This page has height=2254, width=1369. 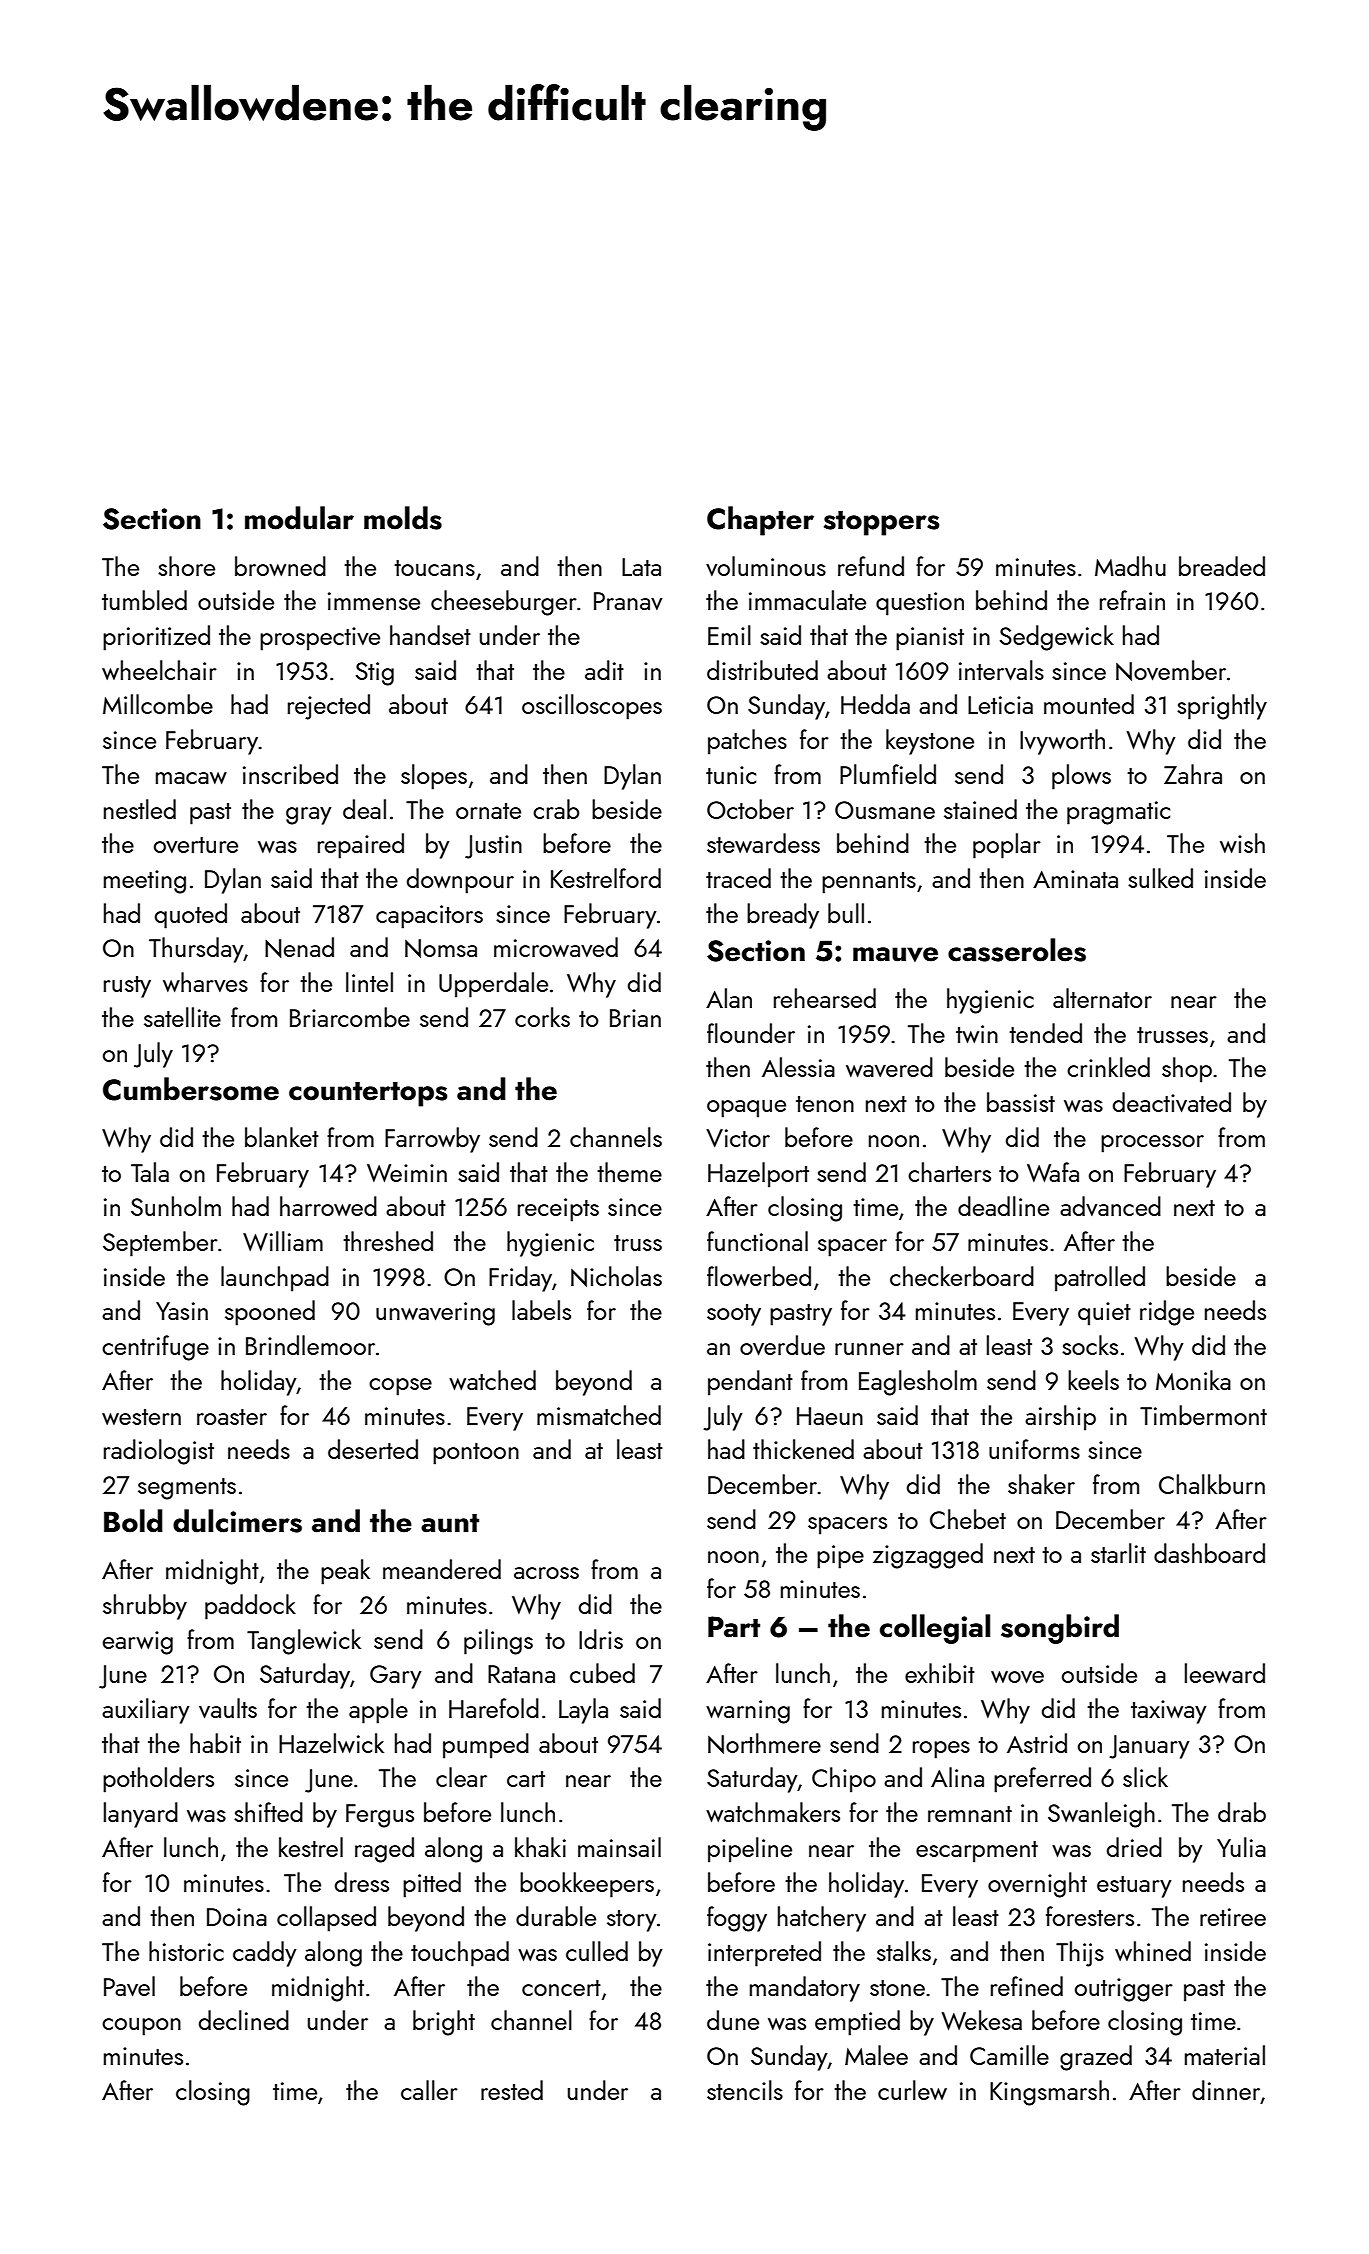 What do you see at coordinates (733, 2020) in the page?
I see `dune` at bounding box center [733, 2020].
